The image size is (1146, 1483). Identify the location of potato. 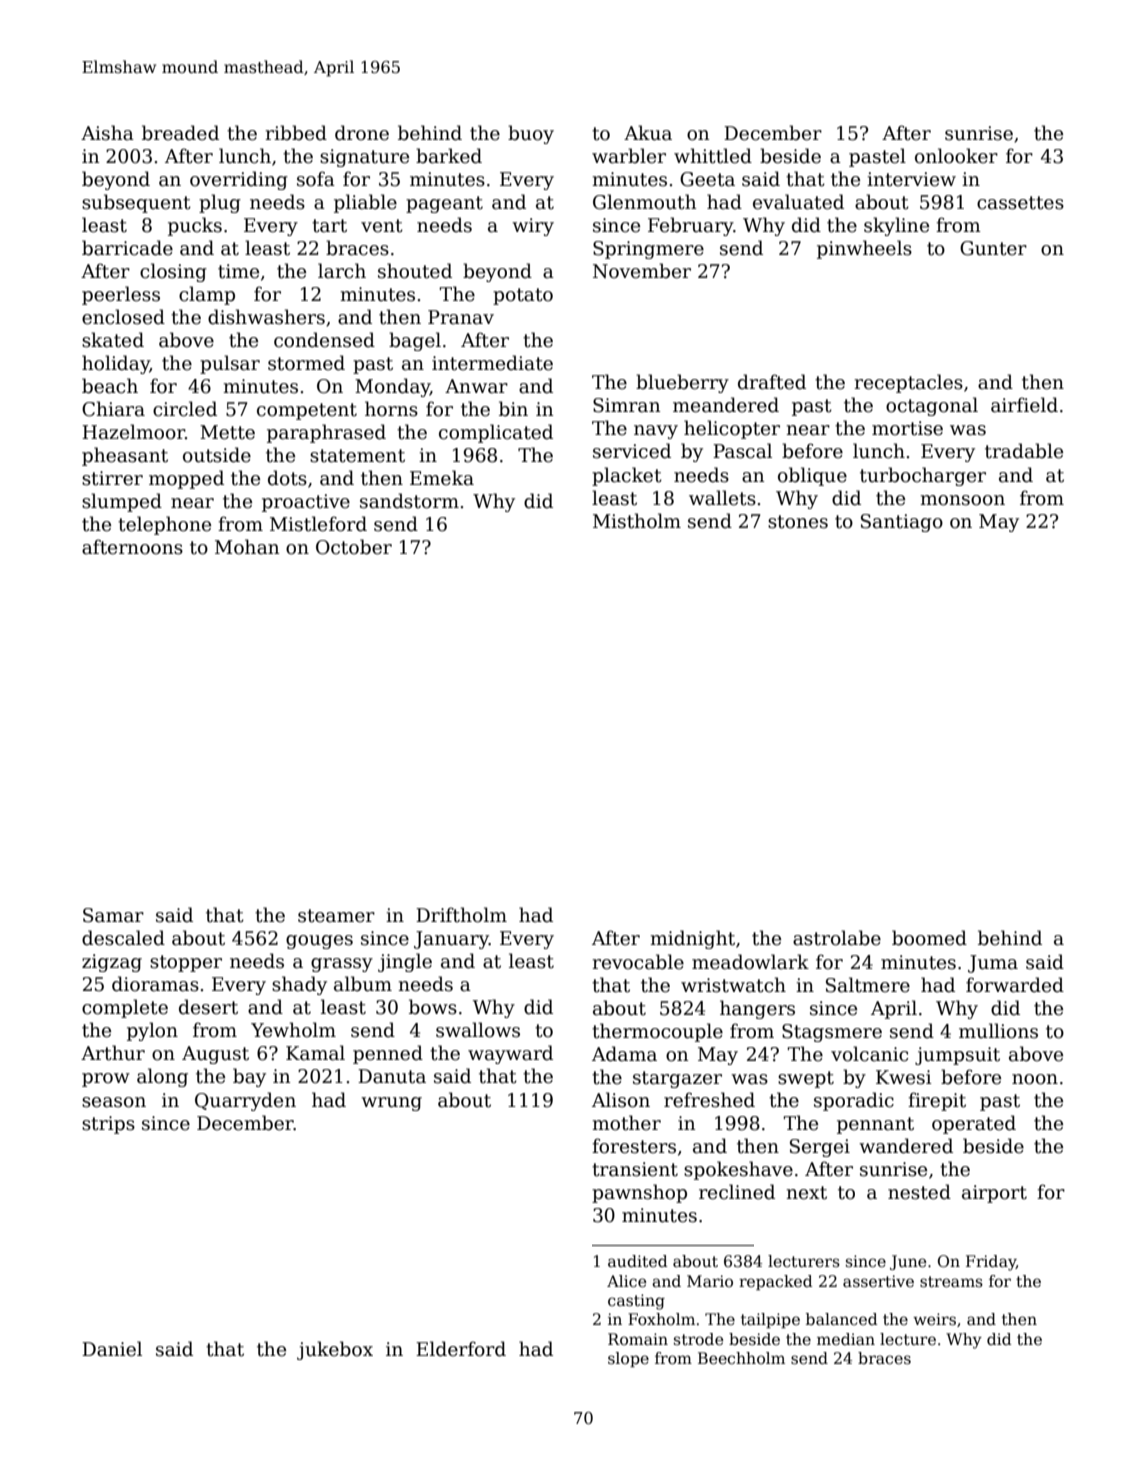
(523, 296).
